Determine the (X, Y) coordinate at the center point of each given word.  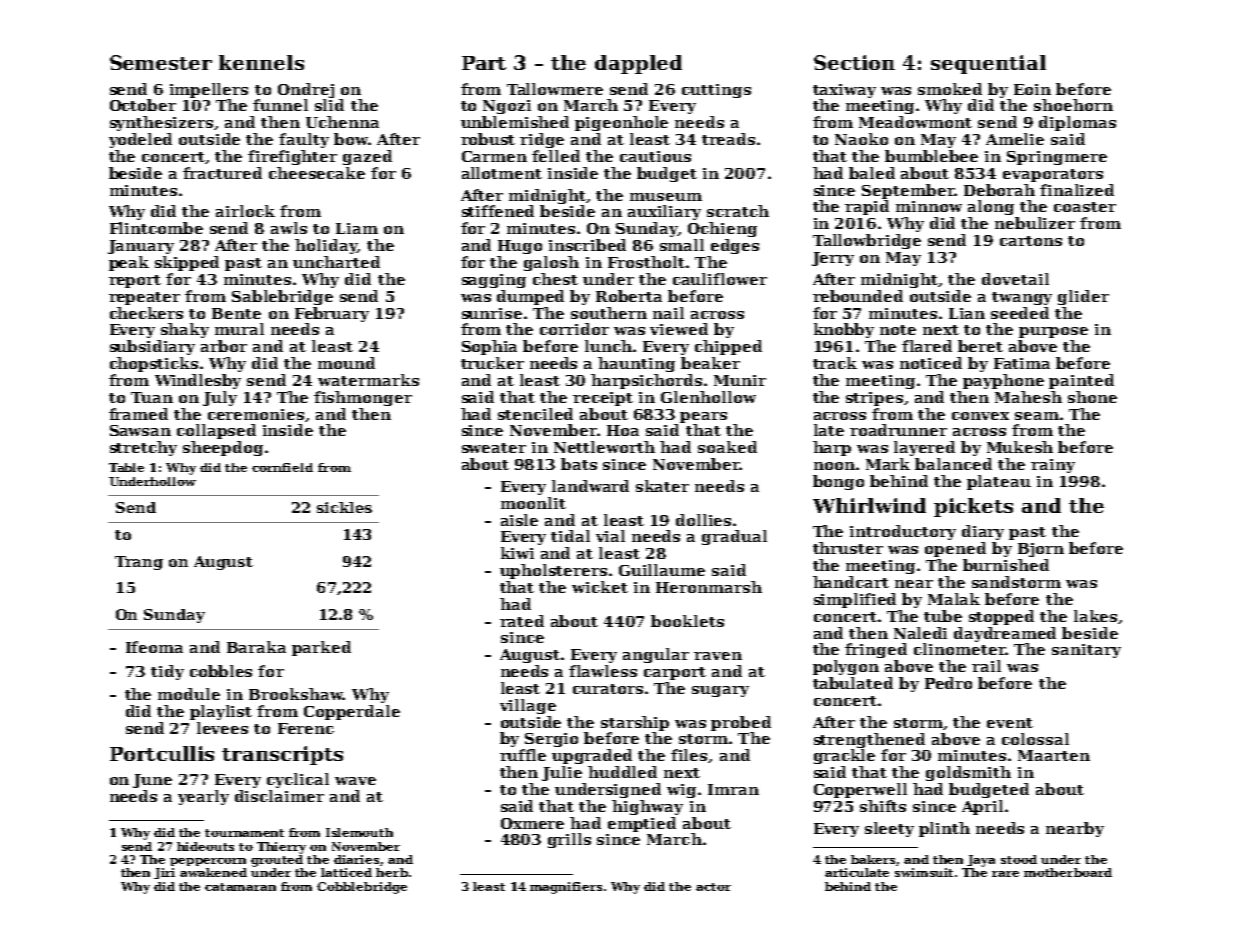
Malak (954, 599)
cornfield (282, 467)
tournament (244, 833)
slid (329, 105)
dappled (638, 64)
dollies (703, 520)
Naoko (861, 139)
